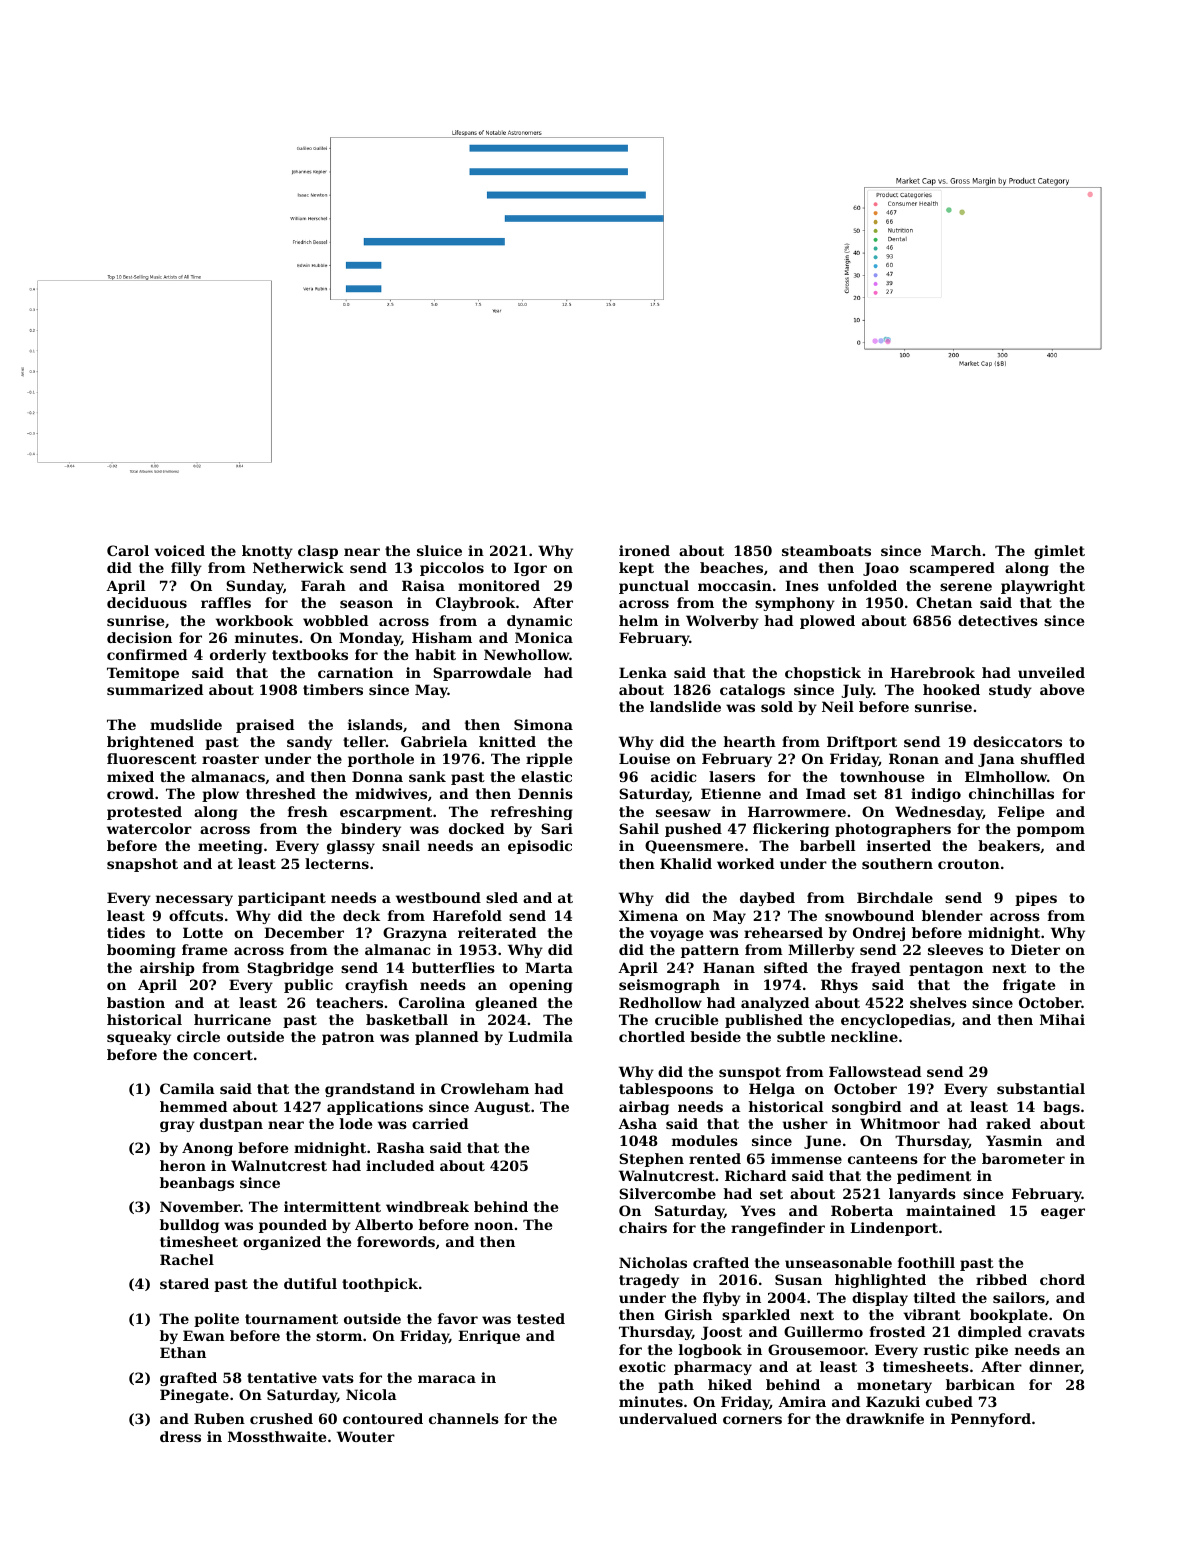 This page has height=1542, width=1192. Describe the element at coordinates (778, 1229) in the page. I see `rangefinder` at that location.
